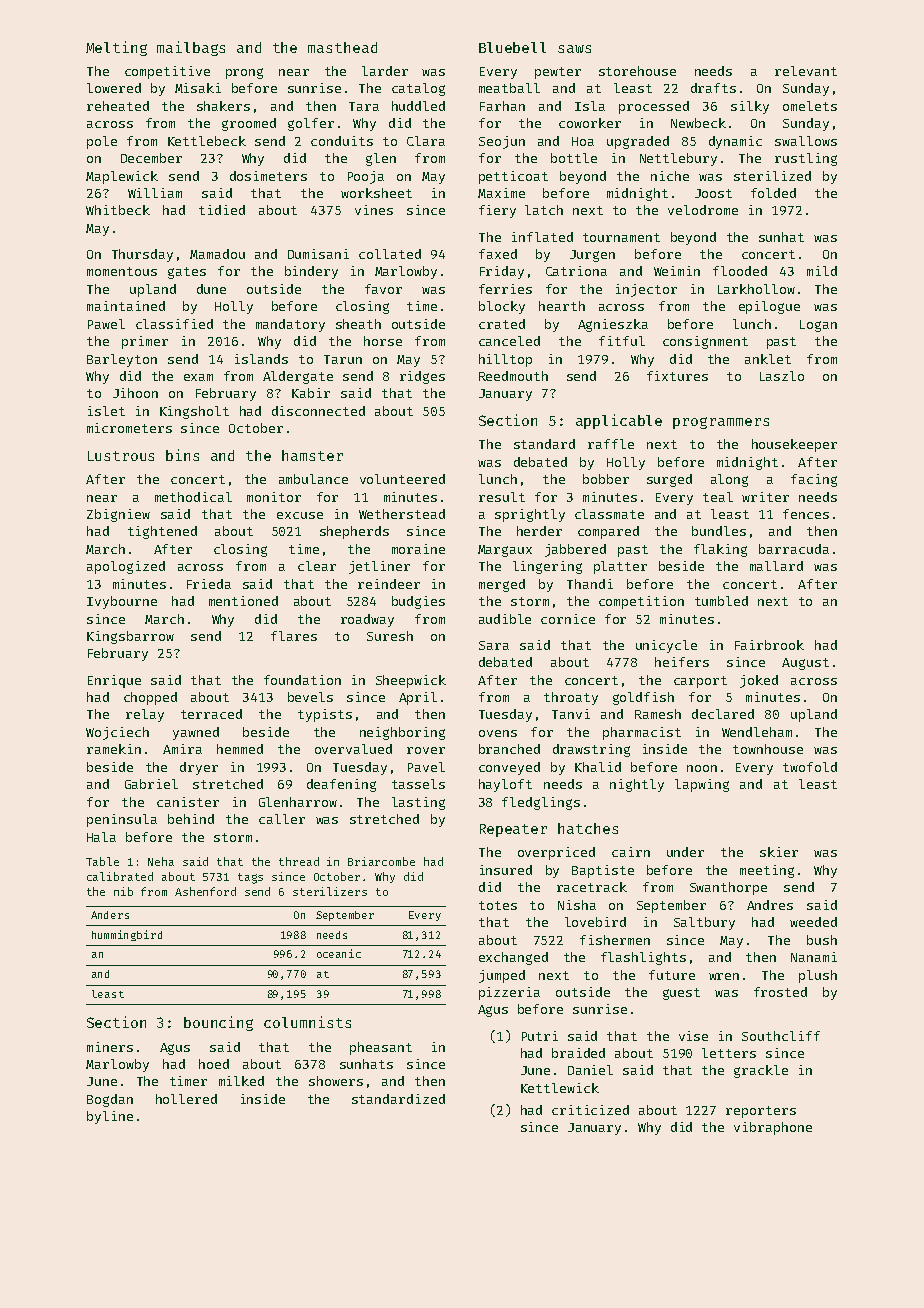 Image resolution: width=924 pixels, height=1308 pixels. Describe the element at coordinates (574, 49) in the page. I see `saws` at that location.
